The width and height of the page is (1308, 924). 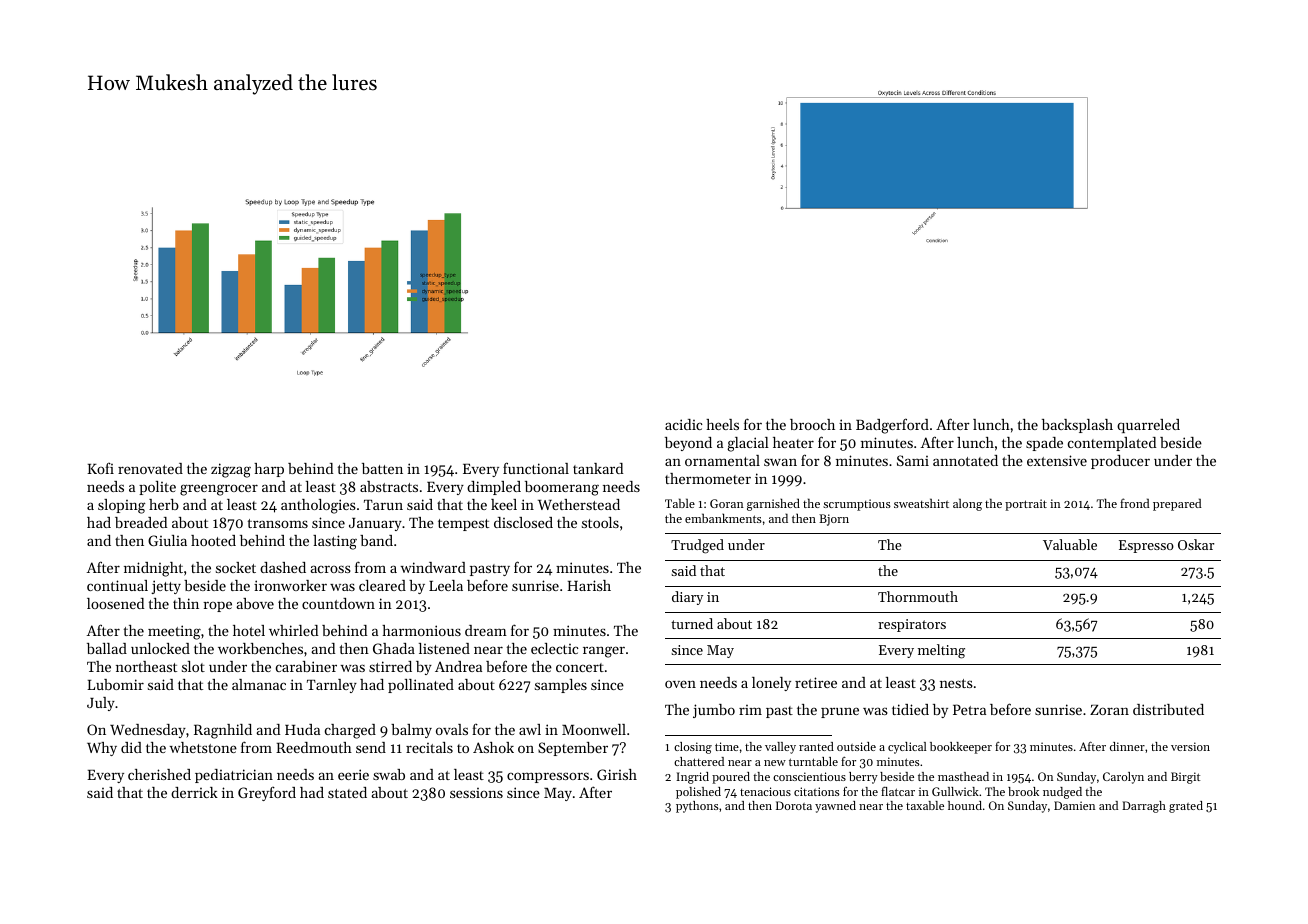 I want to click on backsplash, so click(x=1077, y=426).
